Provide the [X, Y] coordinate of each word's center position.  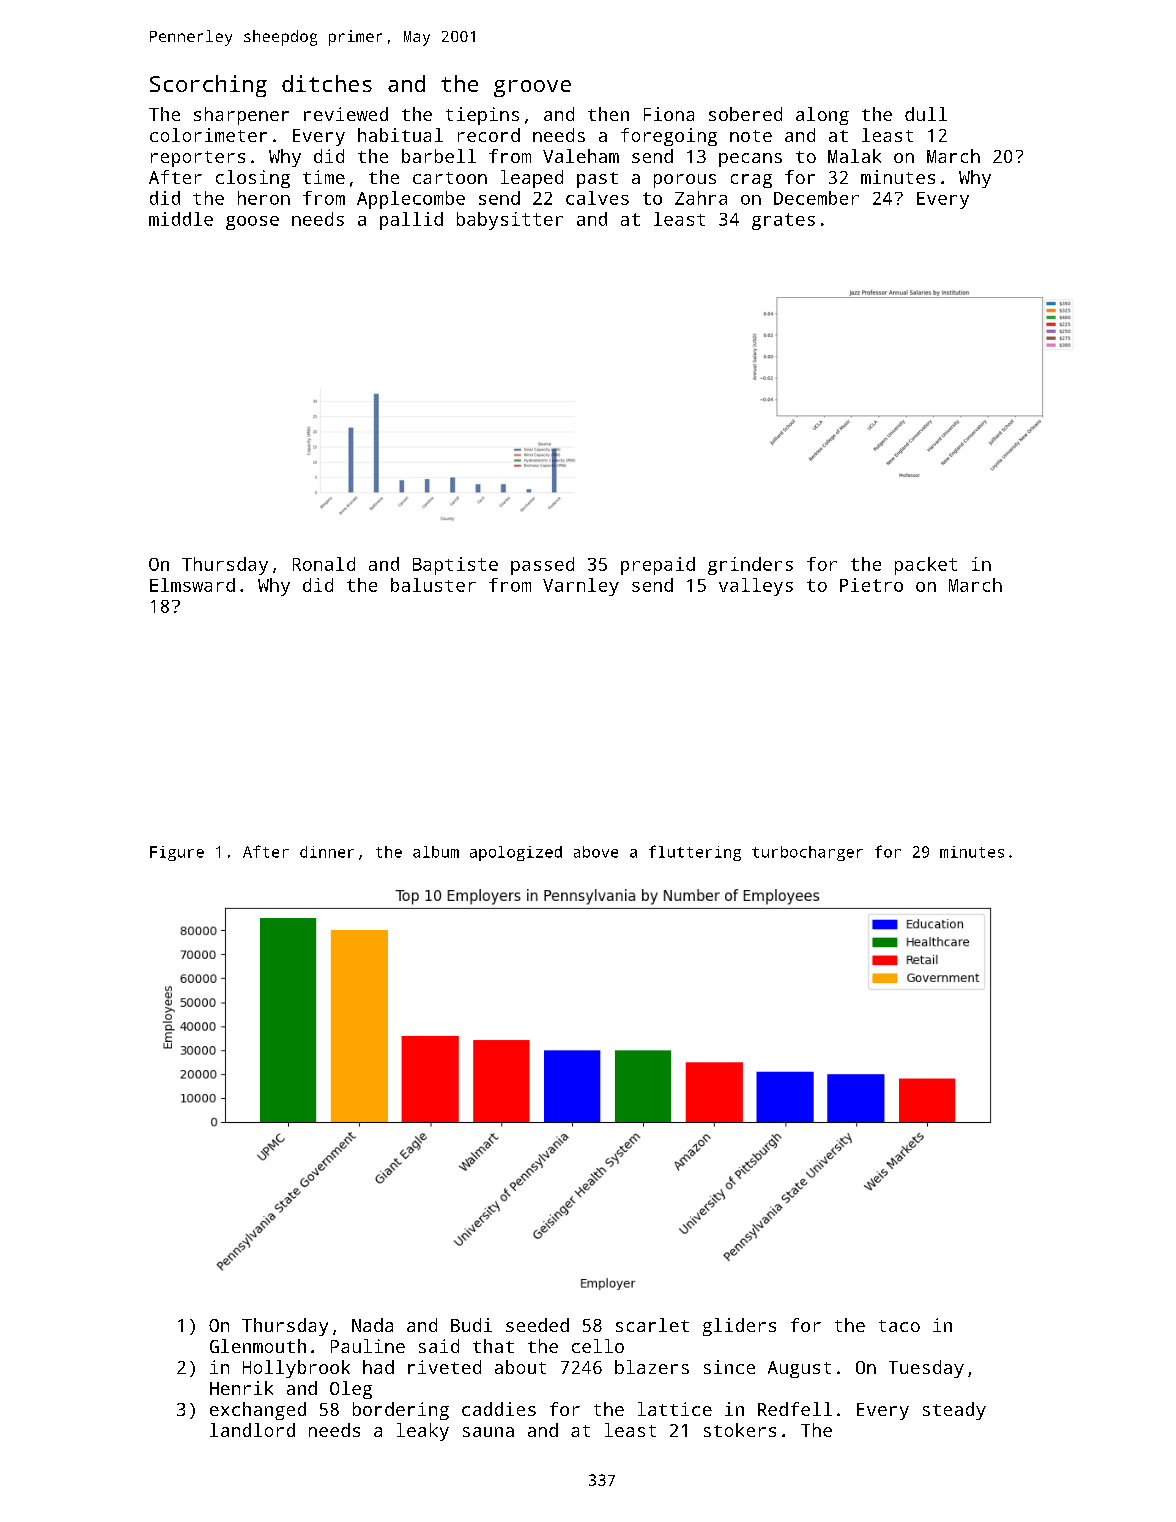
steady [954, 1411]
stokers [740, 1430]
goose [252, 223]
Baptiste [455, 566]
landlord [252, 1430]
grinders [750, 566]
